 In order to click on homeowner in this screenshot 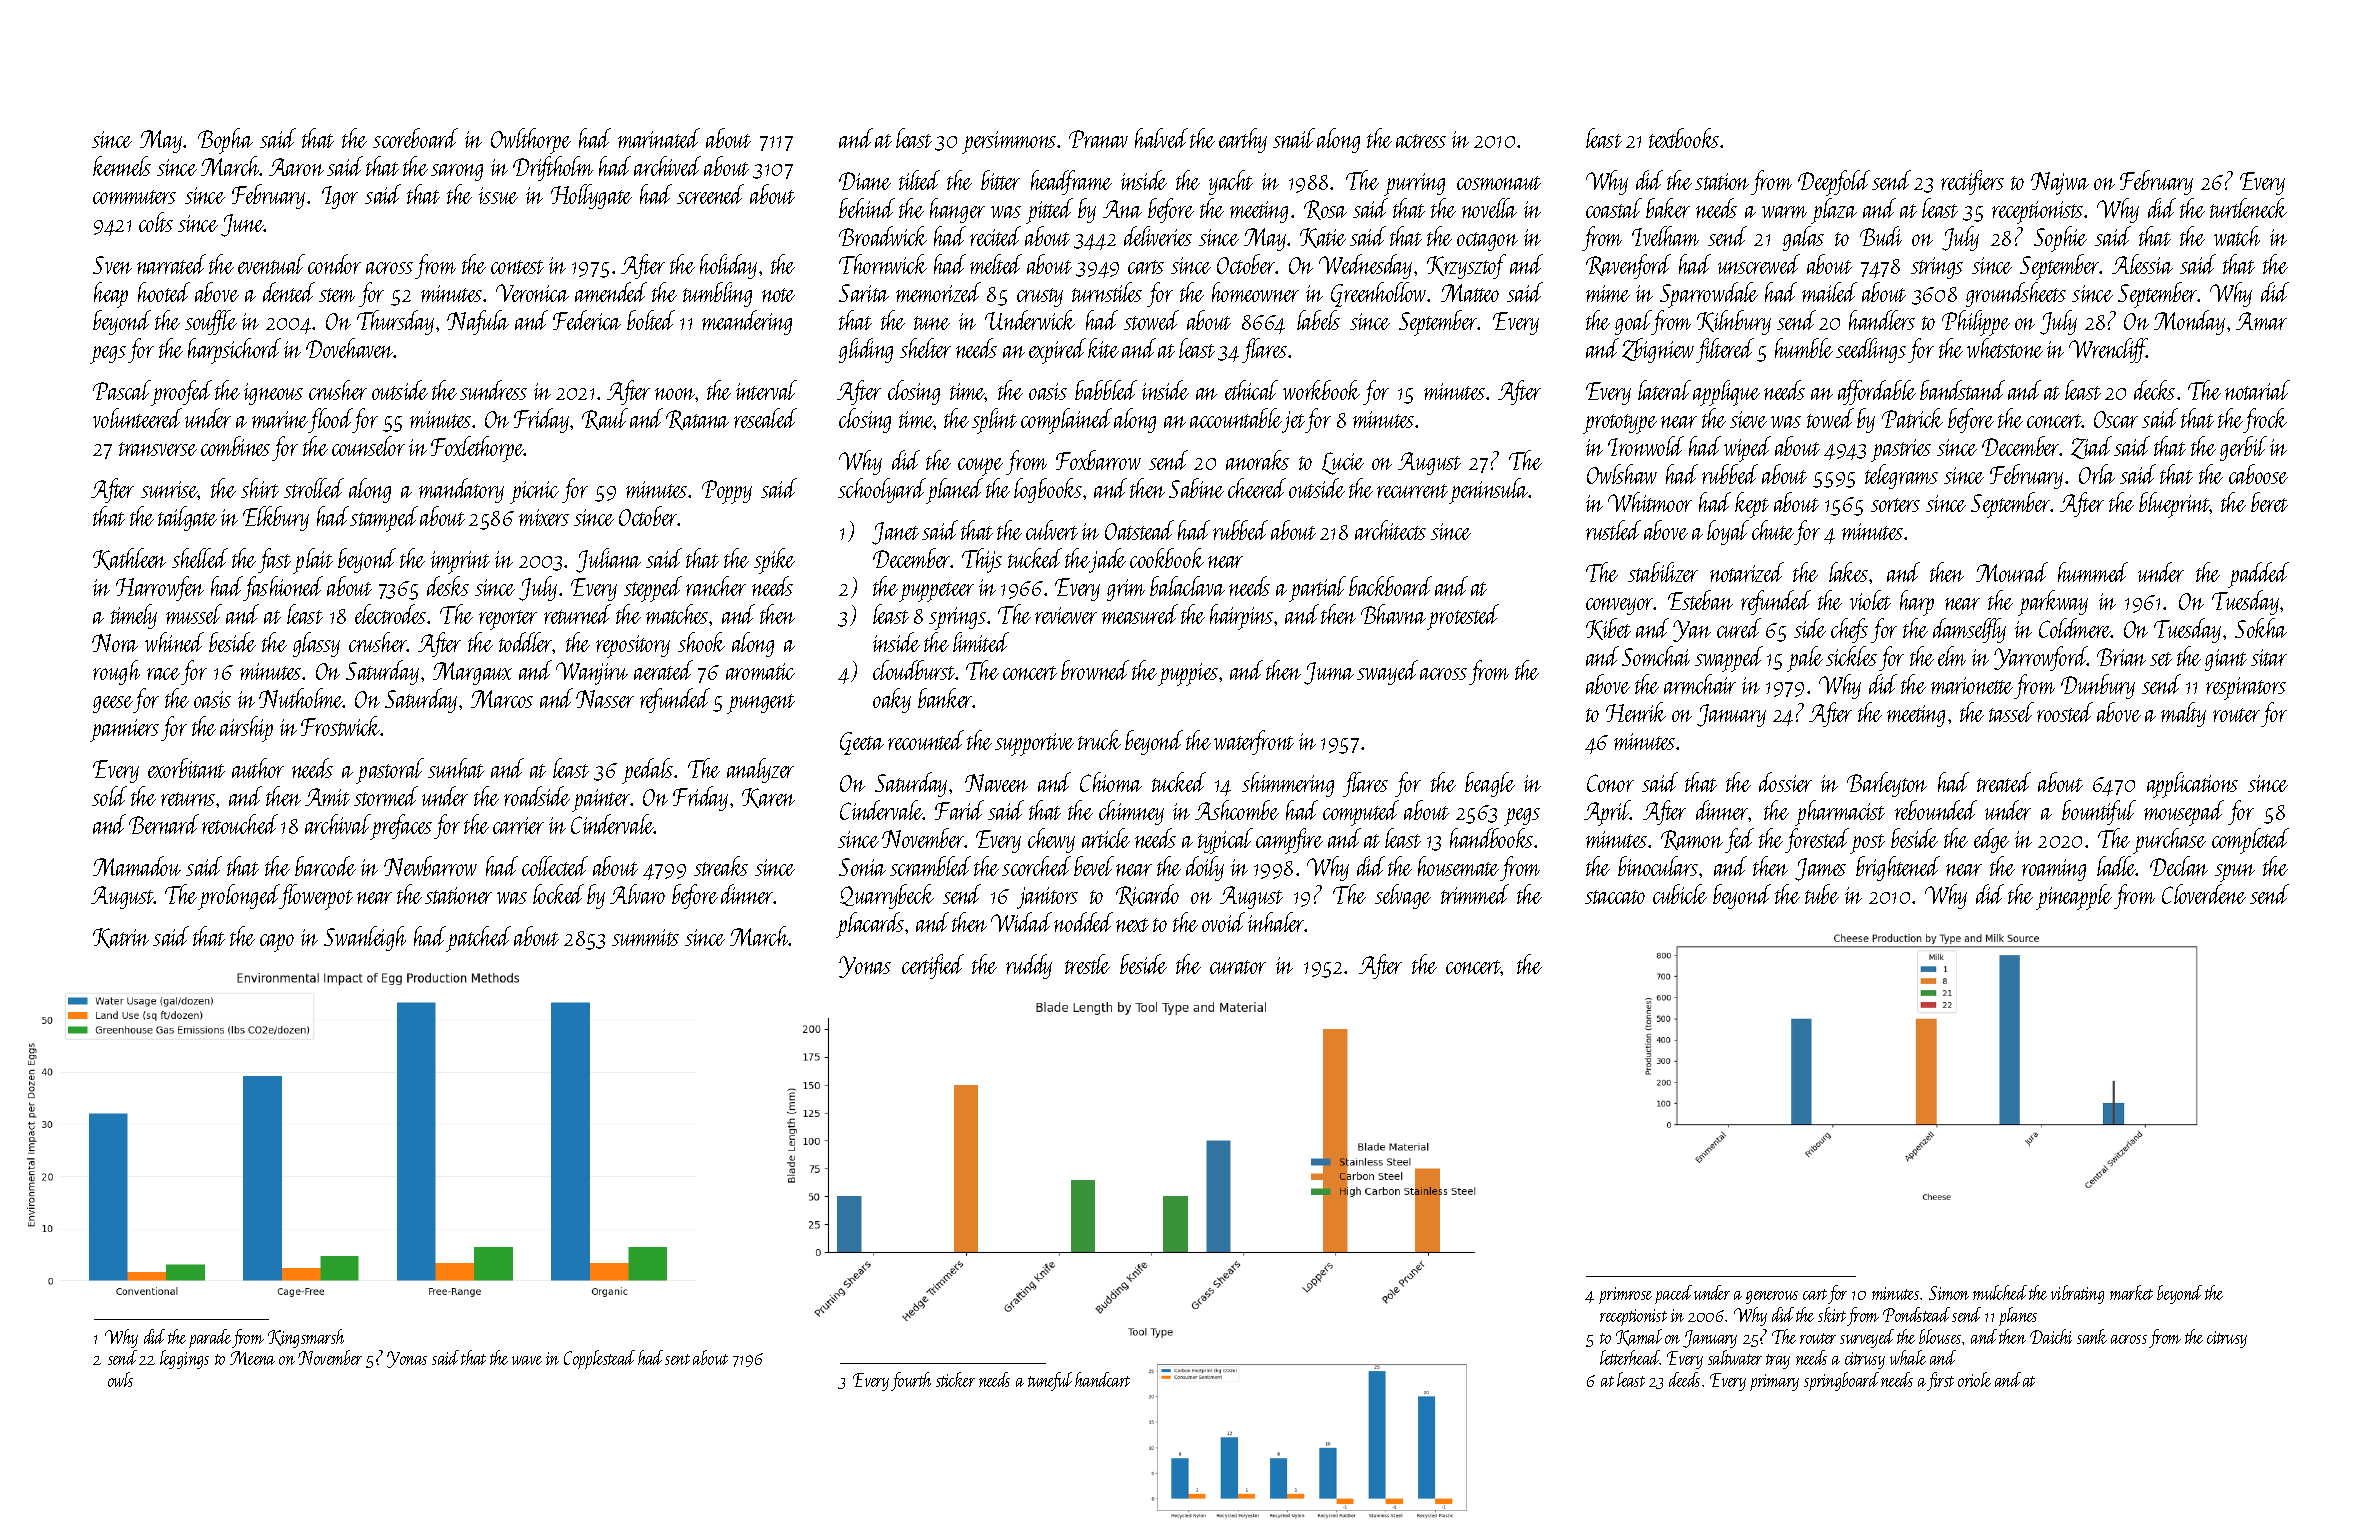, I will do `click(1255, 292)`.
